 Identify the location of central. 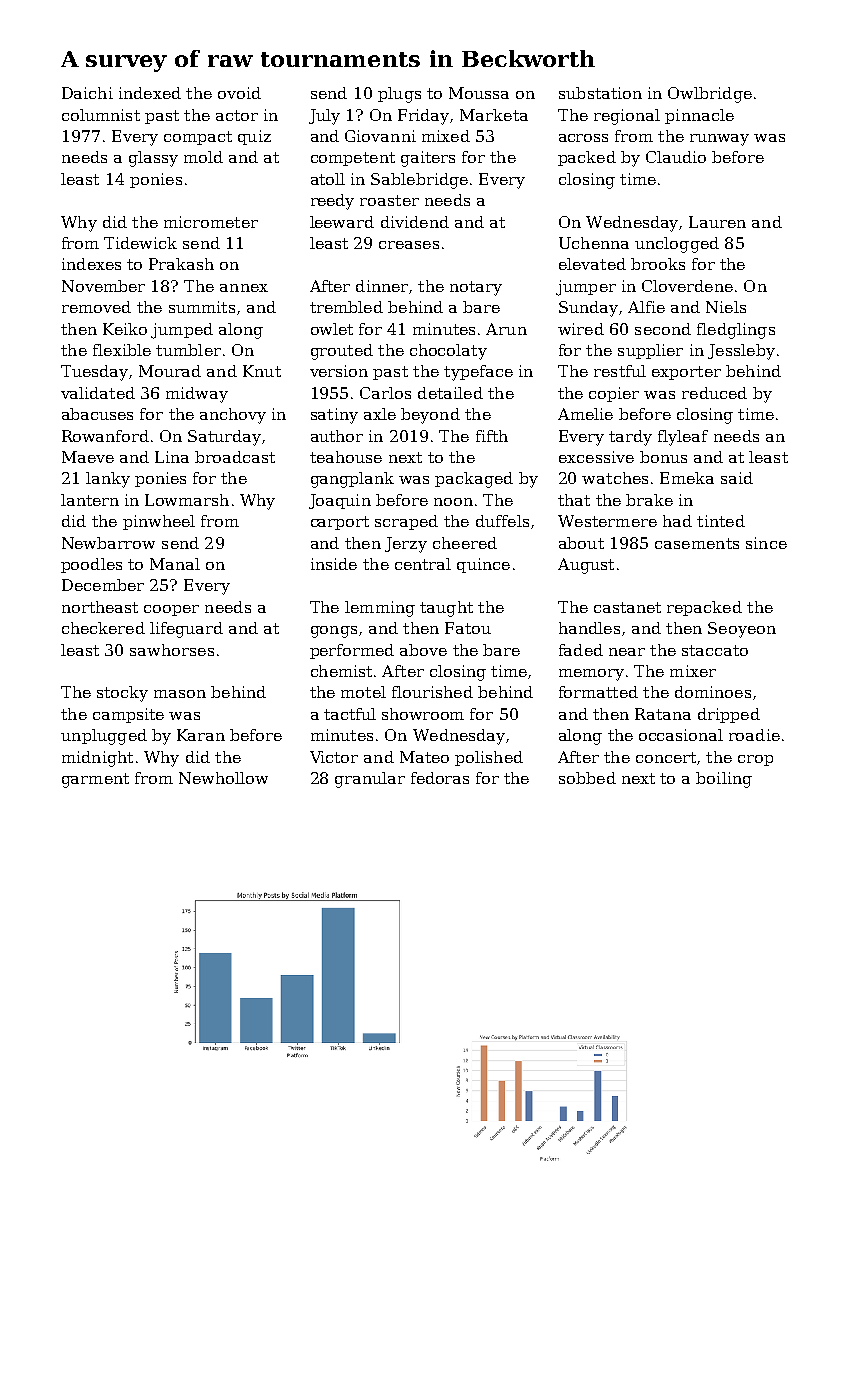
(423, 564).
